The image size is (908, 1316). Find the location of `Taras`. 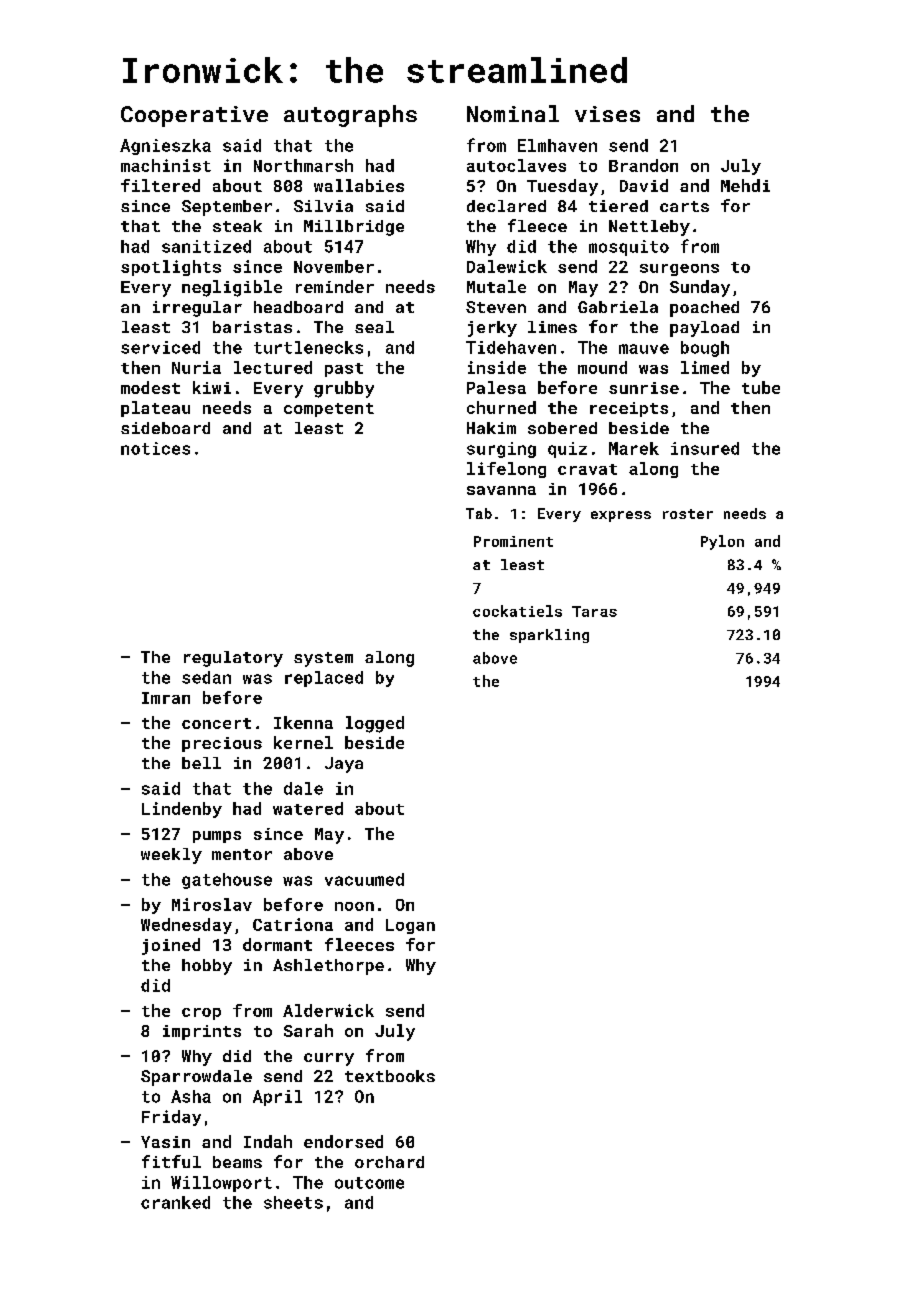

Taras is located at coordinates (594, 611).
